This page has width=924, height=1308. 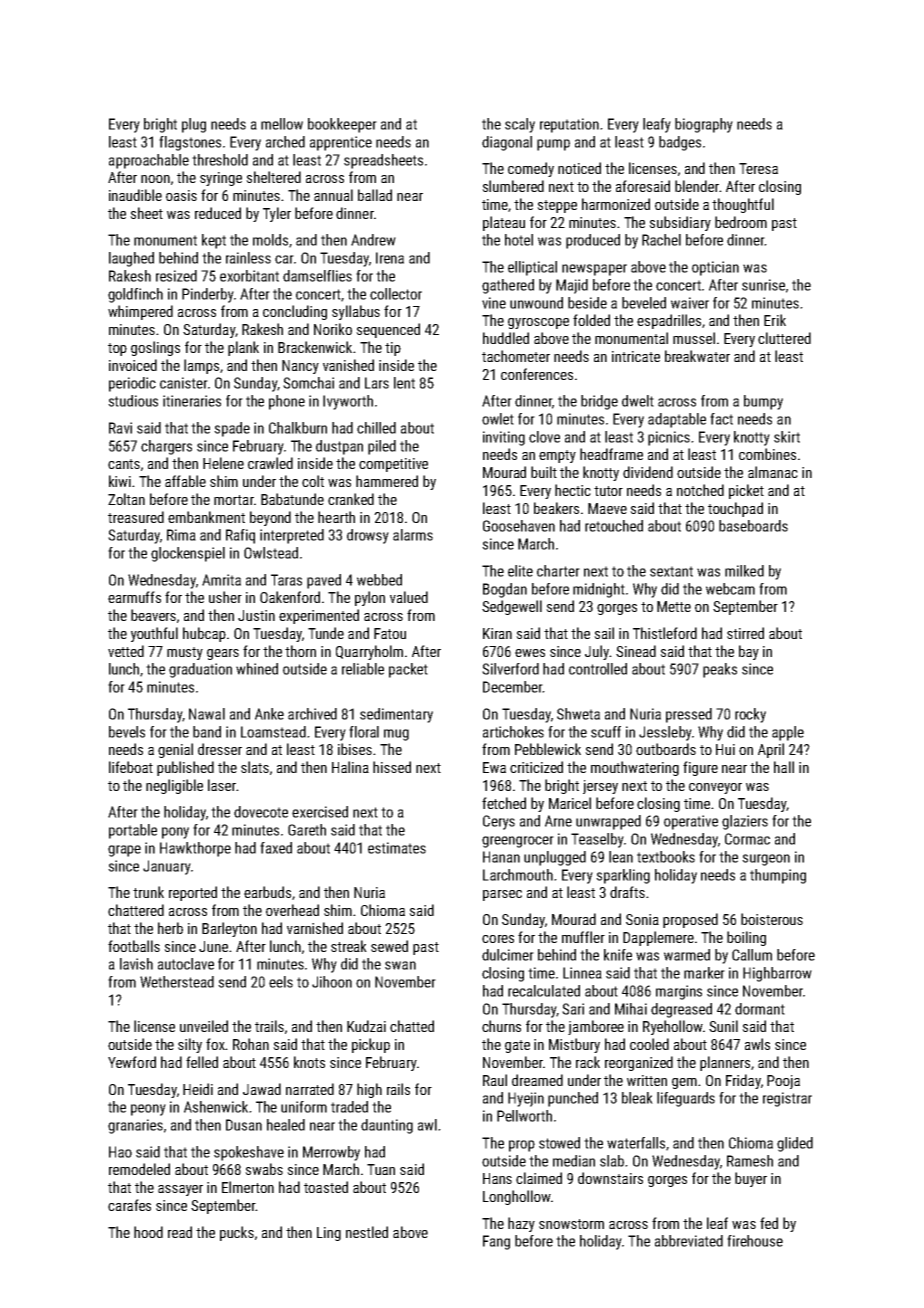 I want to click on pucks, so click(x=237, y=1233).
